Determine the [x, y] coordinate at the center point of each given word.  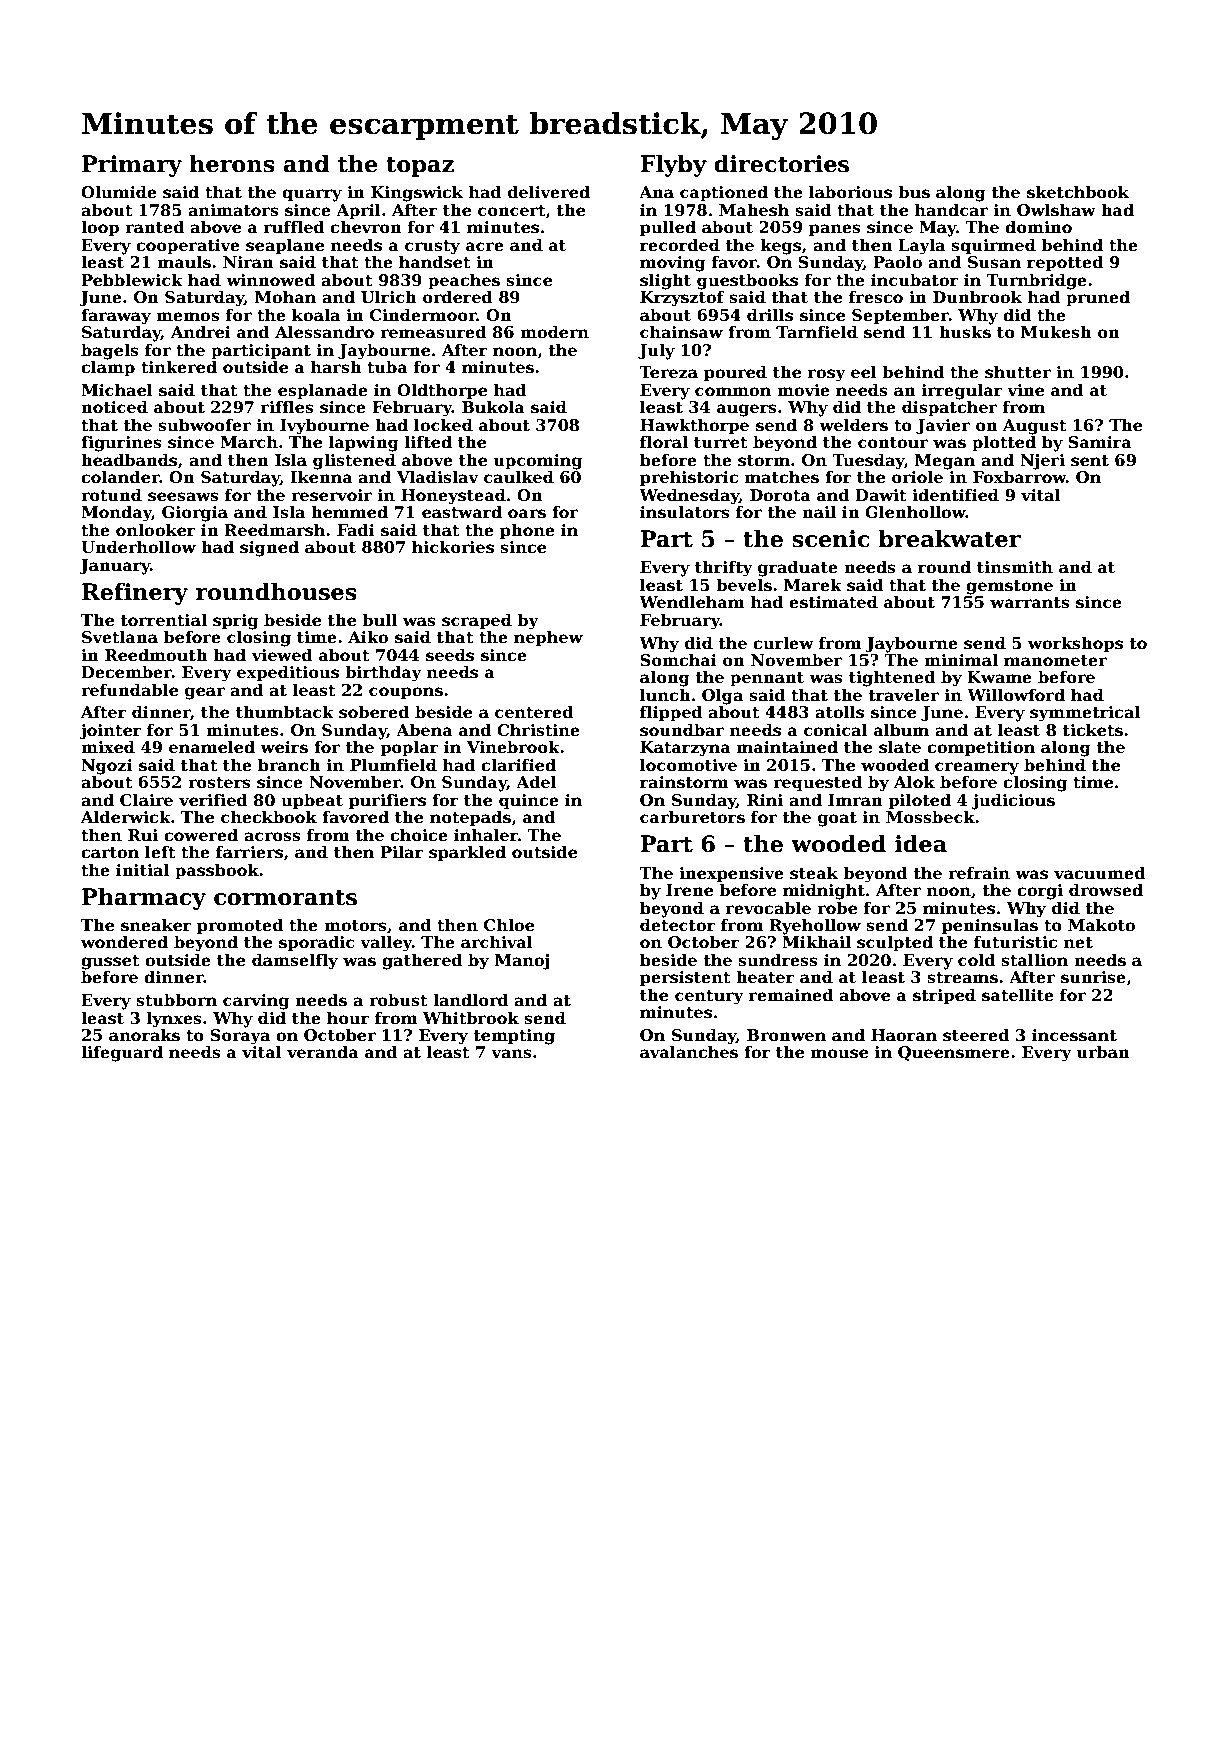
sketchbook [1078, 192]
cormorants [285, 898]
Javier [943, 426]
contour [893, 443]
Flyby [673, 166]
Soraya [240, 1037]
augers [747, 410]
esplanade [323, 391]
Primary [132, 166]
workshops [1075, 644]
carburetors [692, 817]
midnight [824, 891]
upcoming [537, 462]
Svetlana [120, 637]
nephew [548, 638]
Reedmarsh [274, 530]
